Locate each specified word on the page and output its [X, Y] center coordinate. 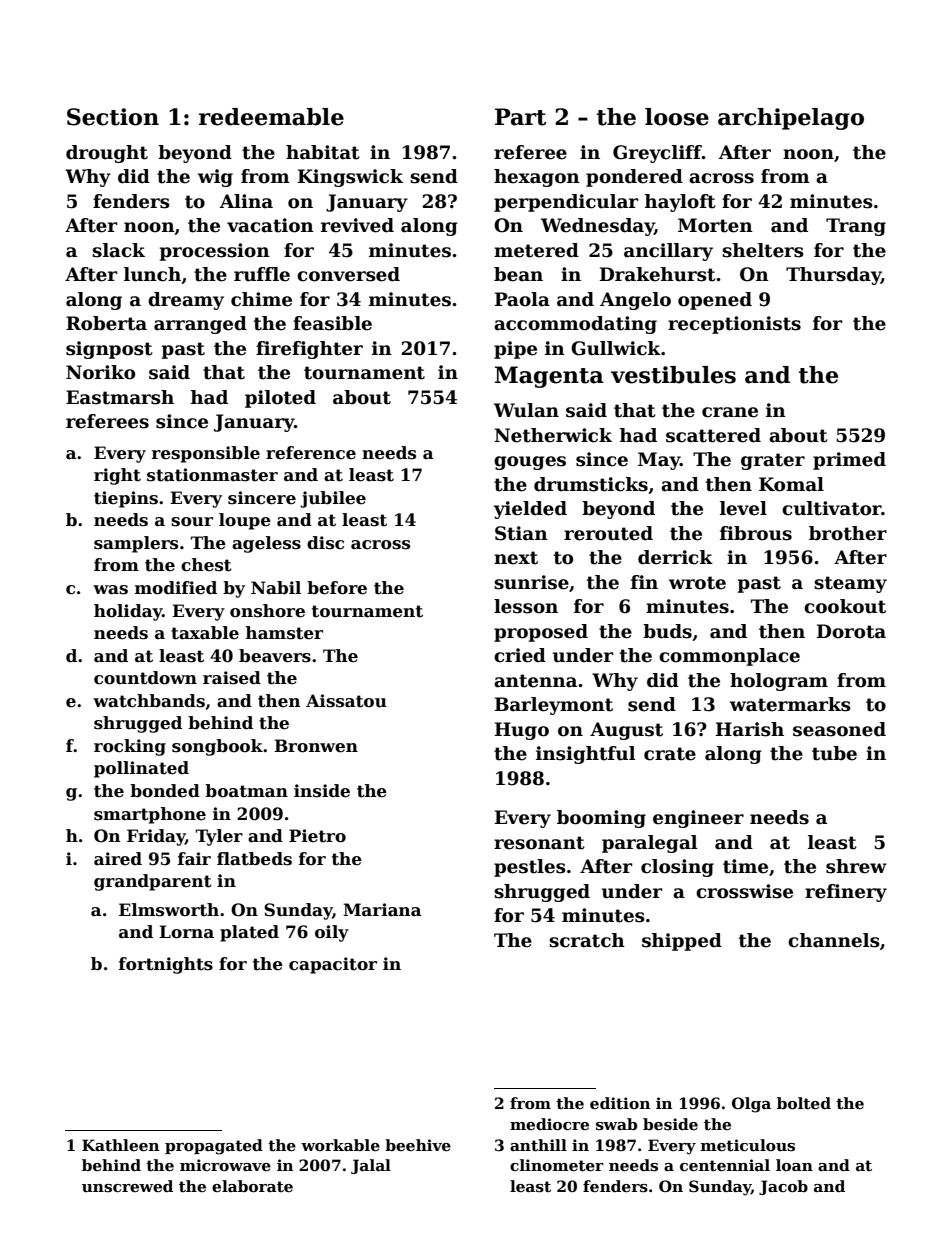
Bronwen [316, 746]
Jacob [783, 1187]
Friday [156, 837]
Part [520, 117]
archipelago [791, 119]
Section [113, 117]
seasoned [839, 729]
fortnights [166, 965]
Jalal [371, 1166]
